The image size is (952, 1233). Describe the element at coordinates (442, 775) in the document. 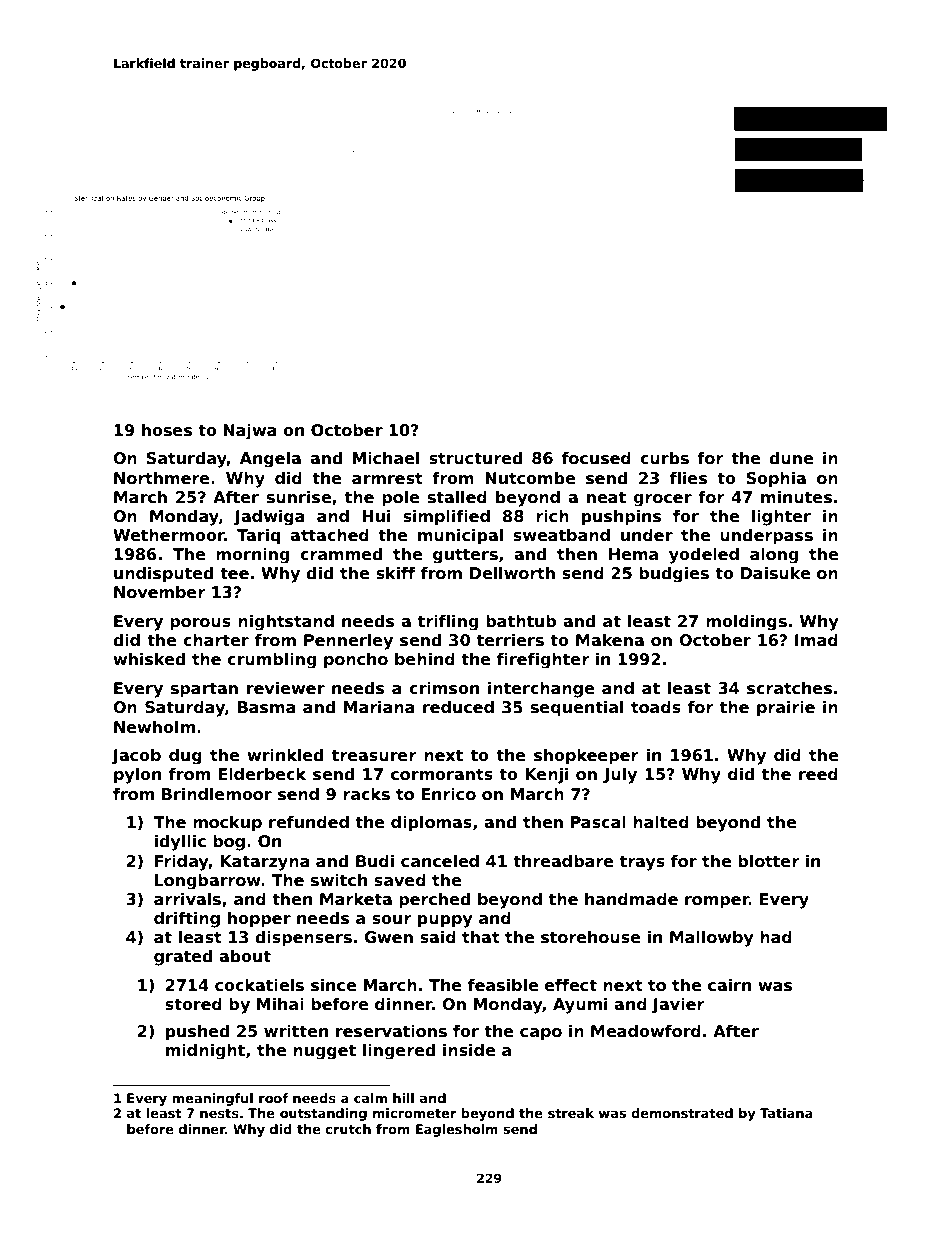

I see `cormorants` at that location.
